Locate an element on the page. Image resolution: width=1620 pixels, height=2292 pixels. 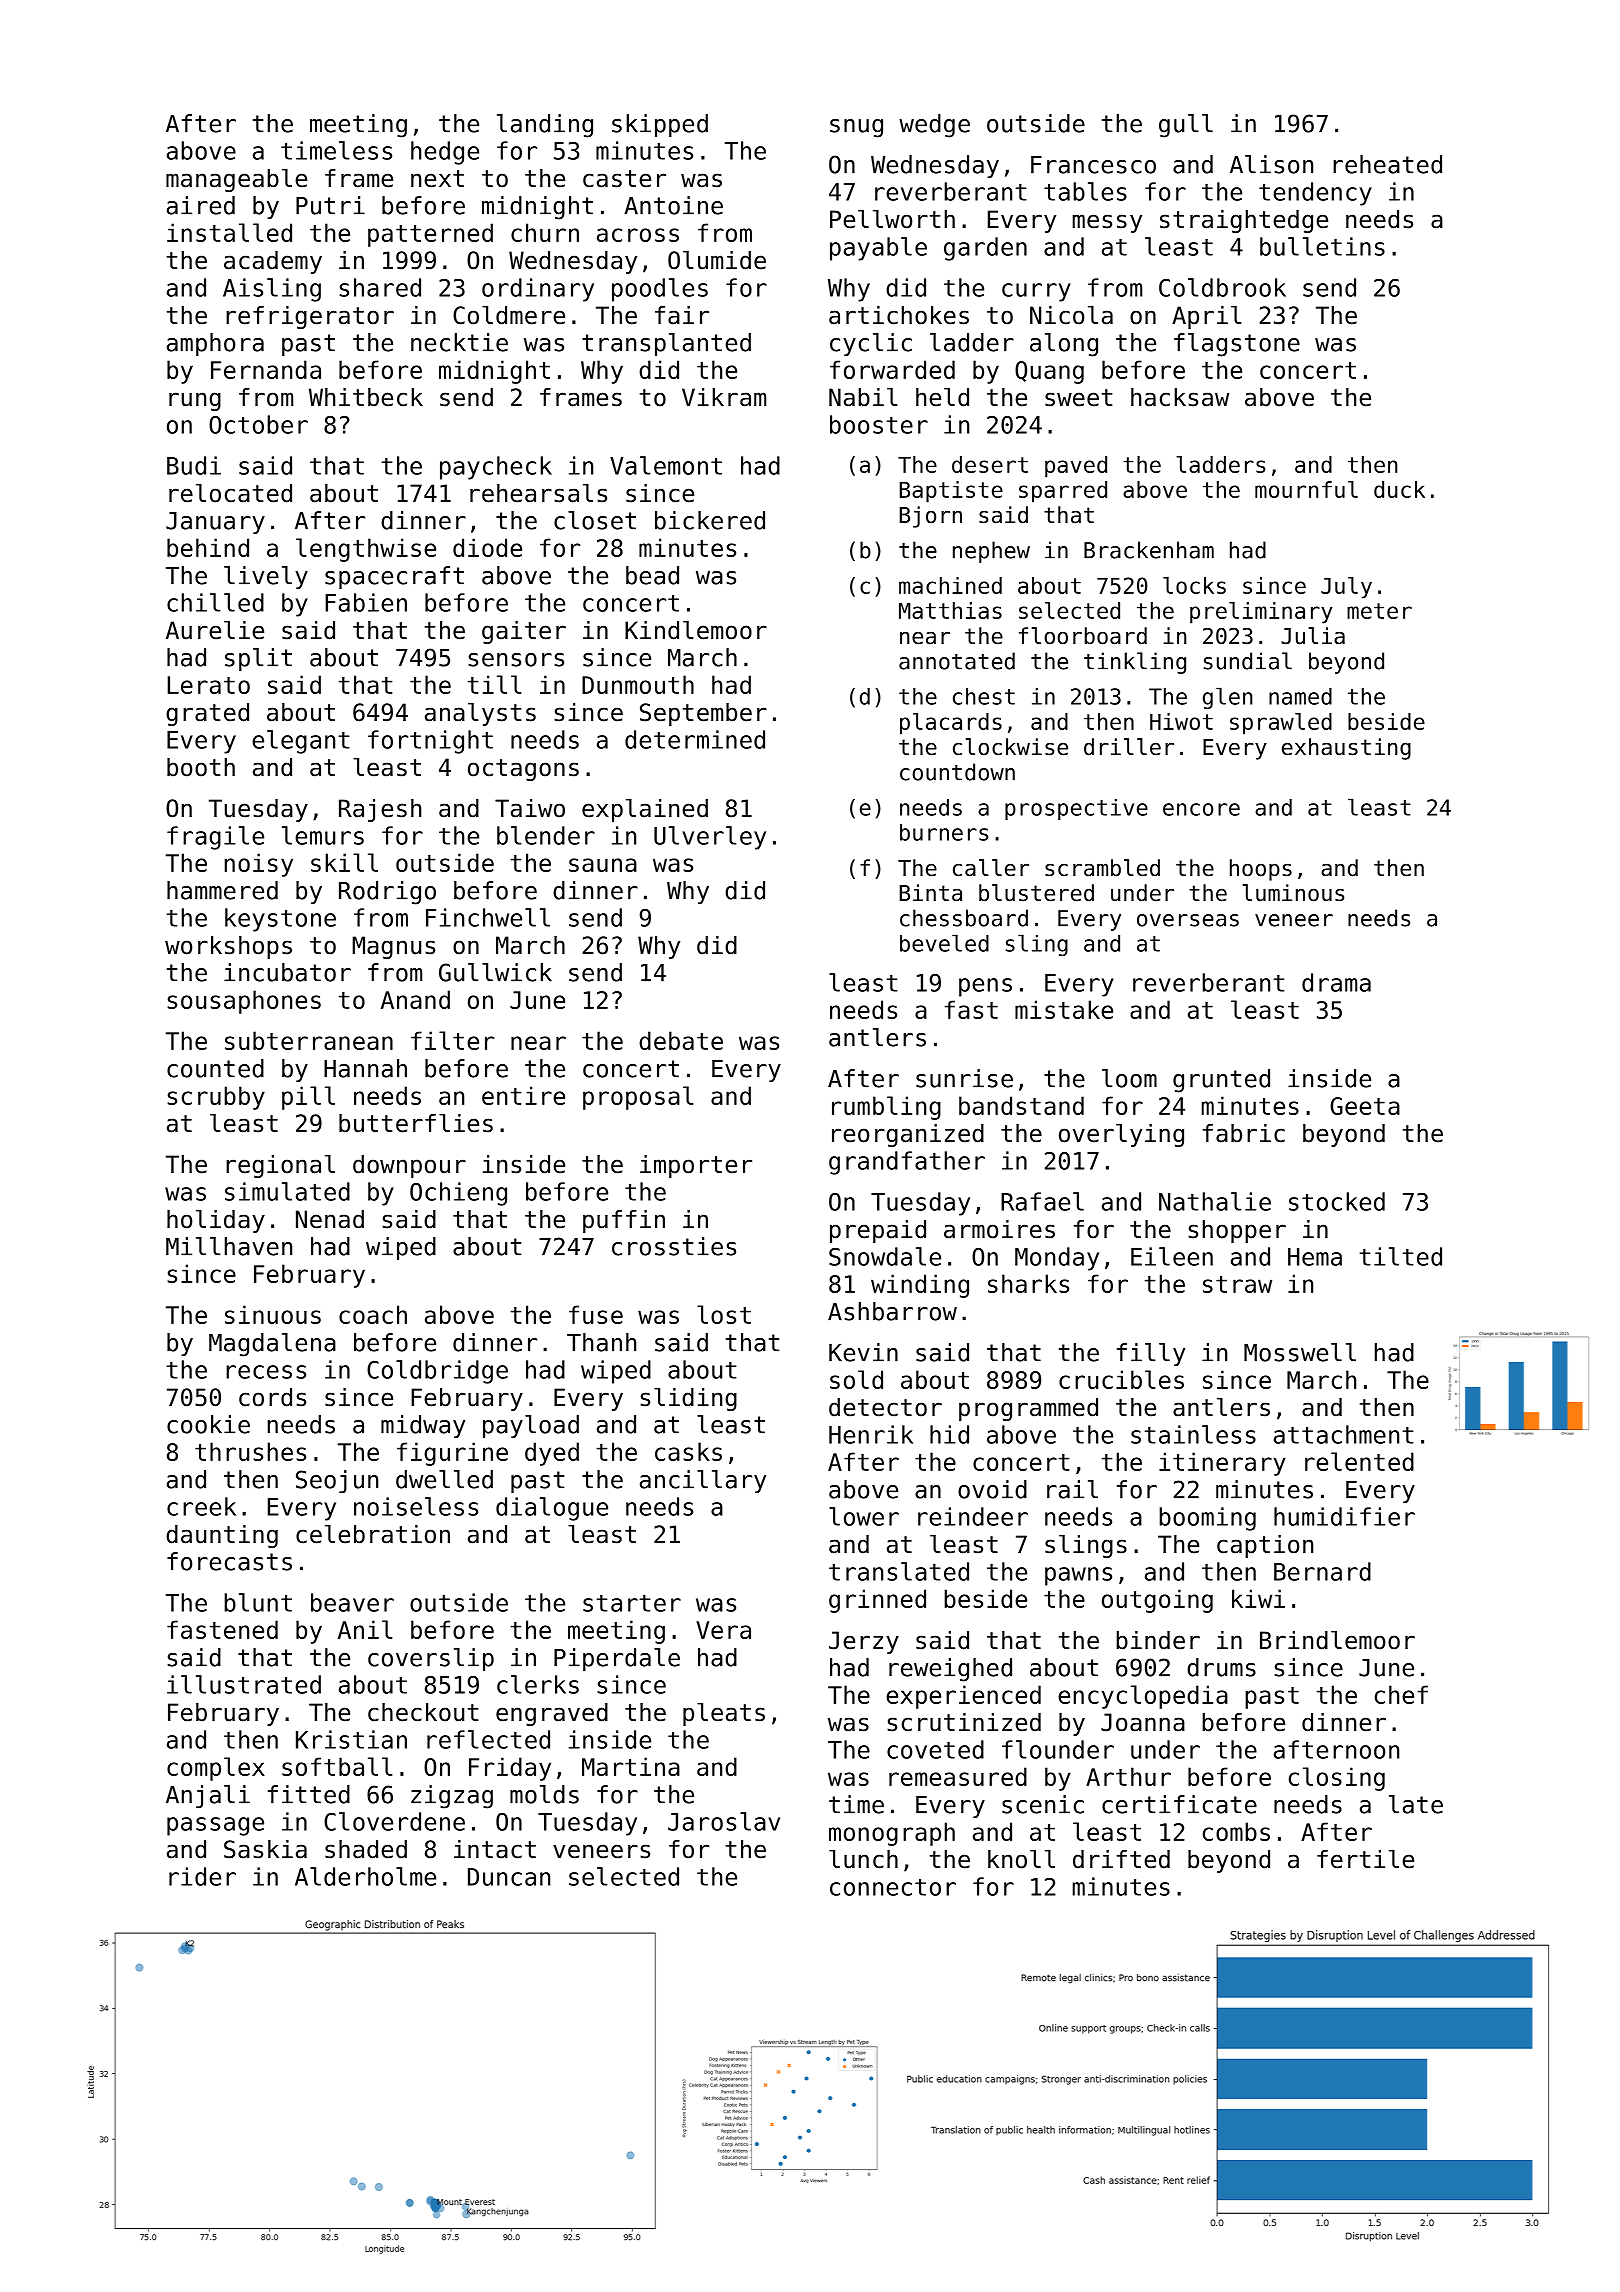
coach is located at coordinates (373, 1314).
